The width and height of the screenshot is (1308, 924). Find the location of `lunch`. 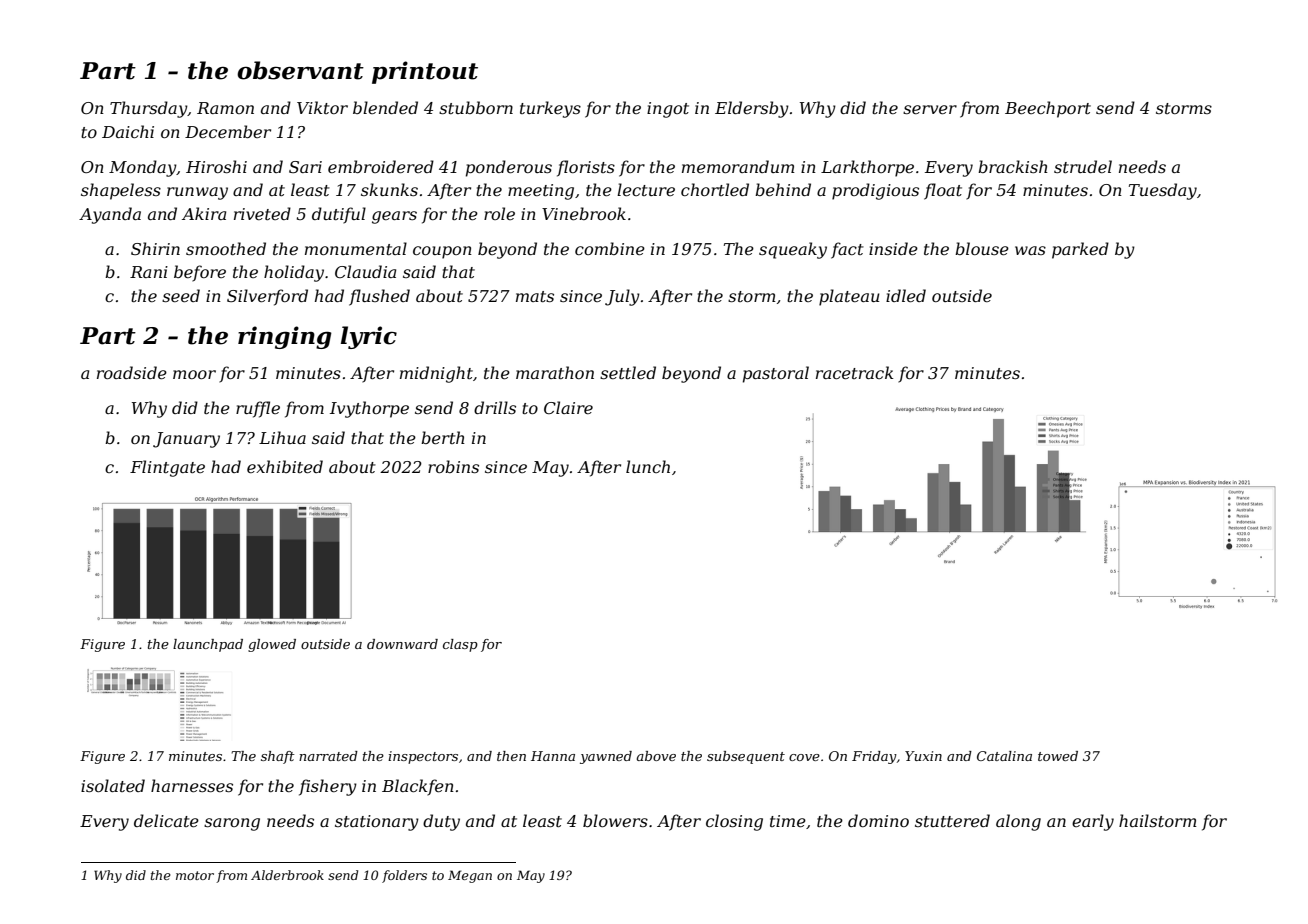

lunch is located at coordinates (648, 466).
